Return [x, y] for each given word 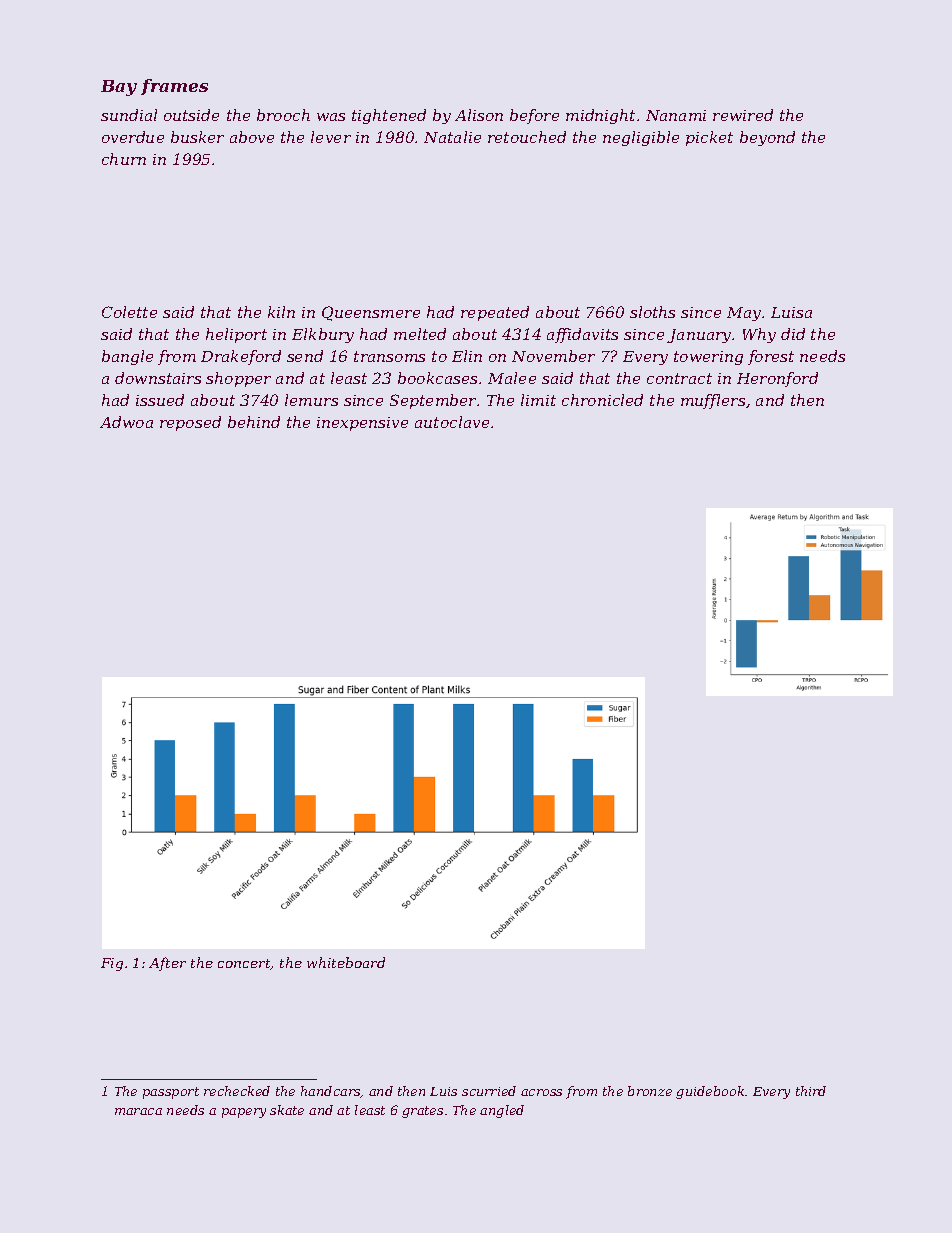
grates [422, 1112]
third [811, 1091]
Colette [129, 312]
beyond [767, 138]
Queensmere [371, 313]
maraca [138, 1111]
